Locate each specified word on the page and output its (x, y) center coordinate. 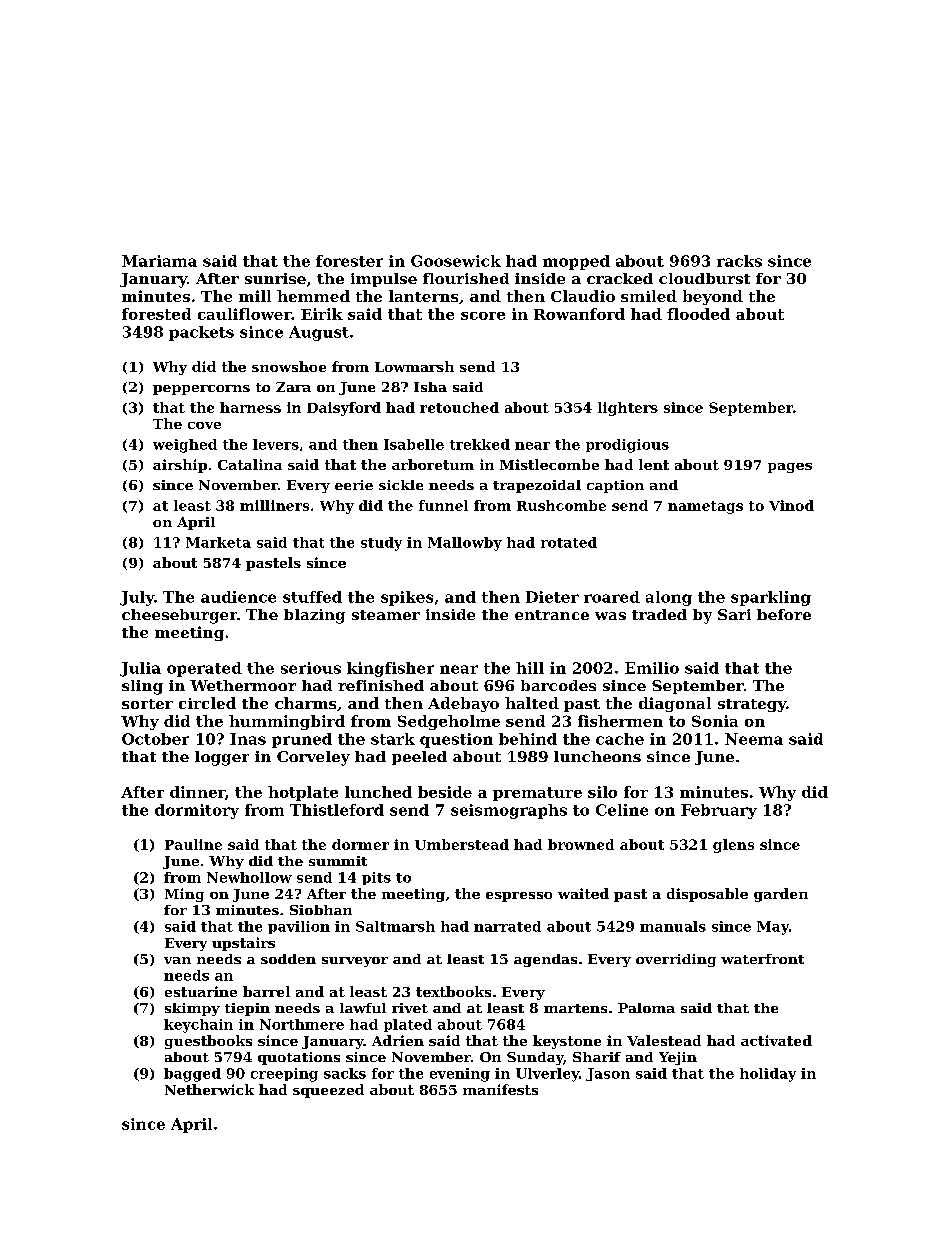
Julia (140, 669)
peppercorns (201, 390)
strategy (752, 705)
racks (739, 261)
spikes (407, 598)
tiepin (247, 1009)
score (483, 316)
